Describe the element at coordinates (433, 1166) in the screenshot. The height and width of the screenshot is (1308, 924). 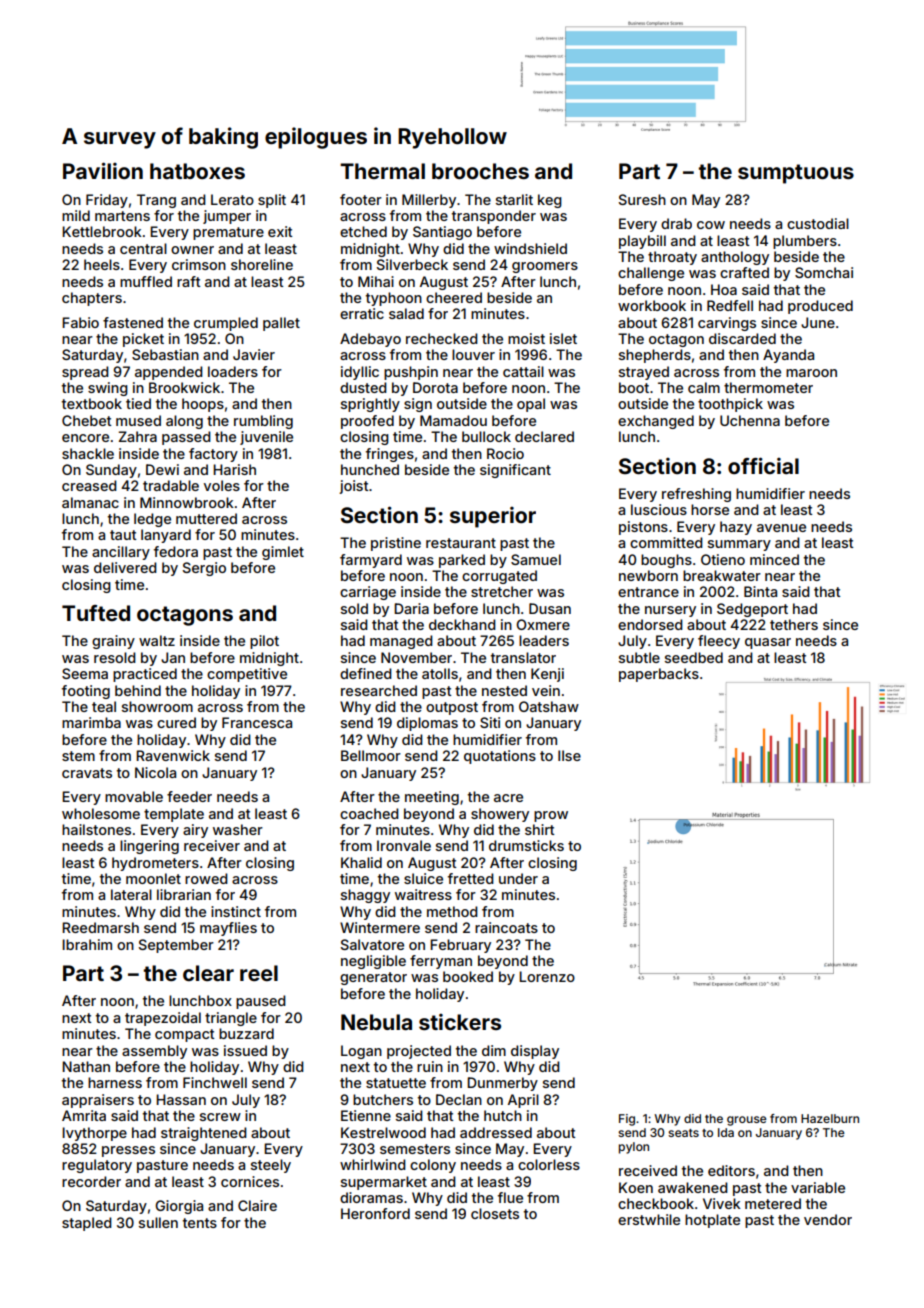
I see `colony` at that location.
